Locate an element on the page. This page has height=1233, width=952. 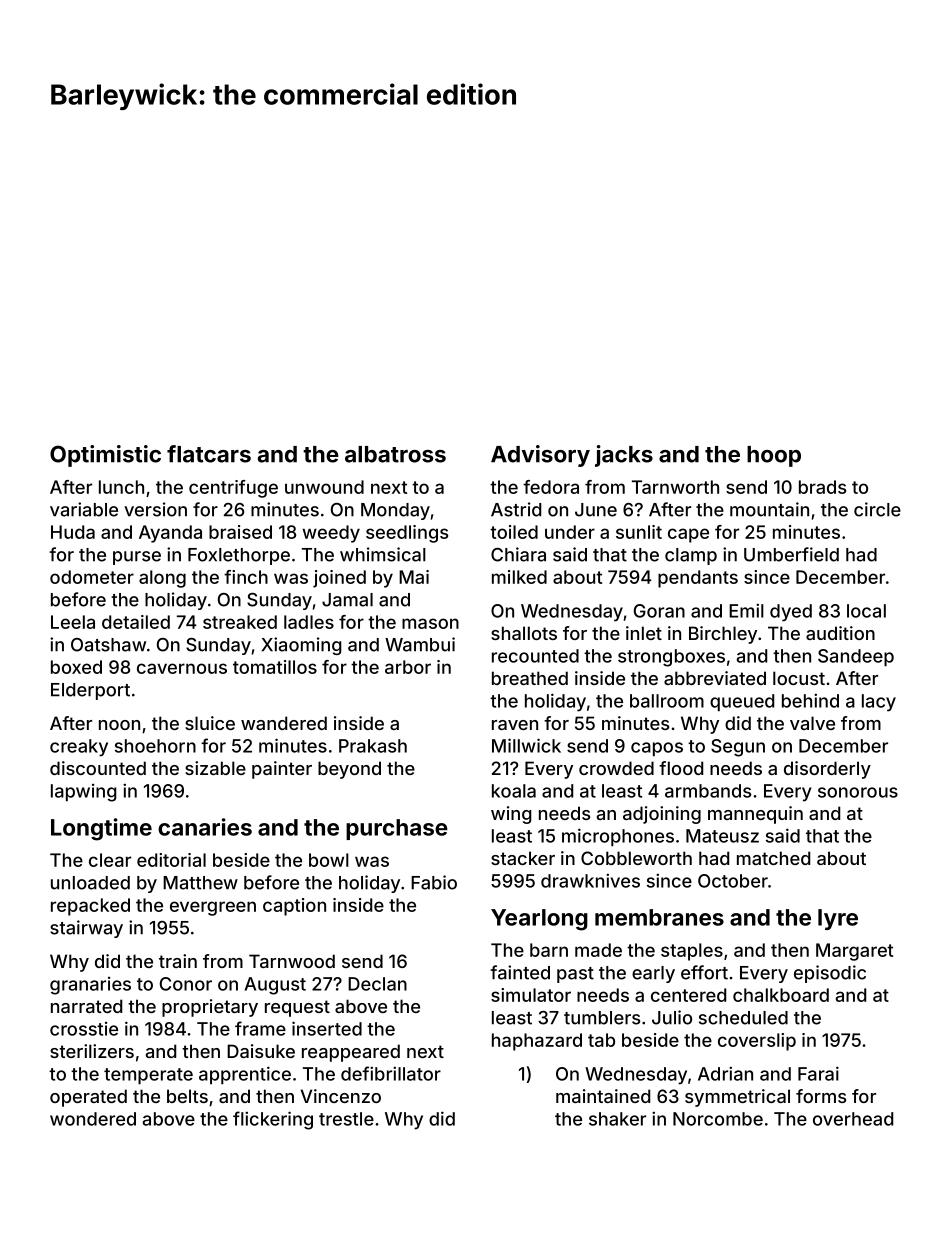
coverslip is located at coordinates (757, 1042).
